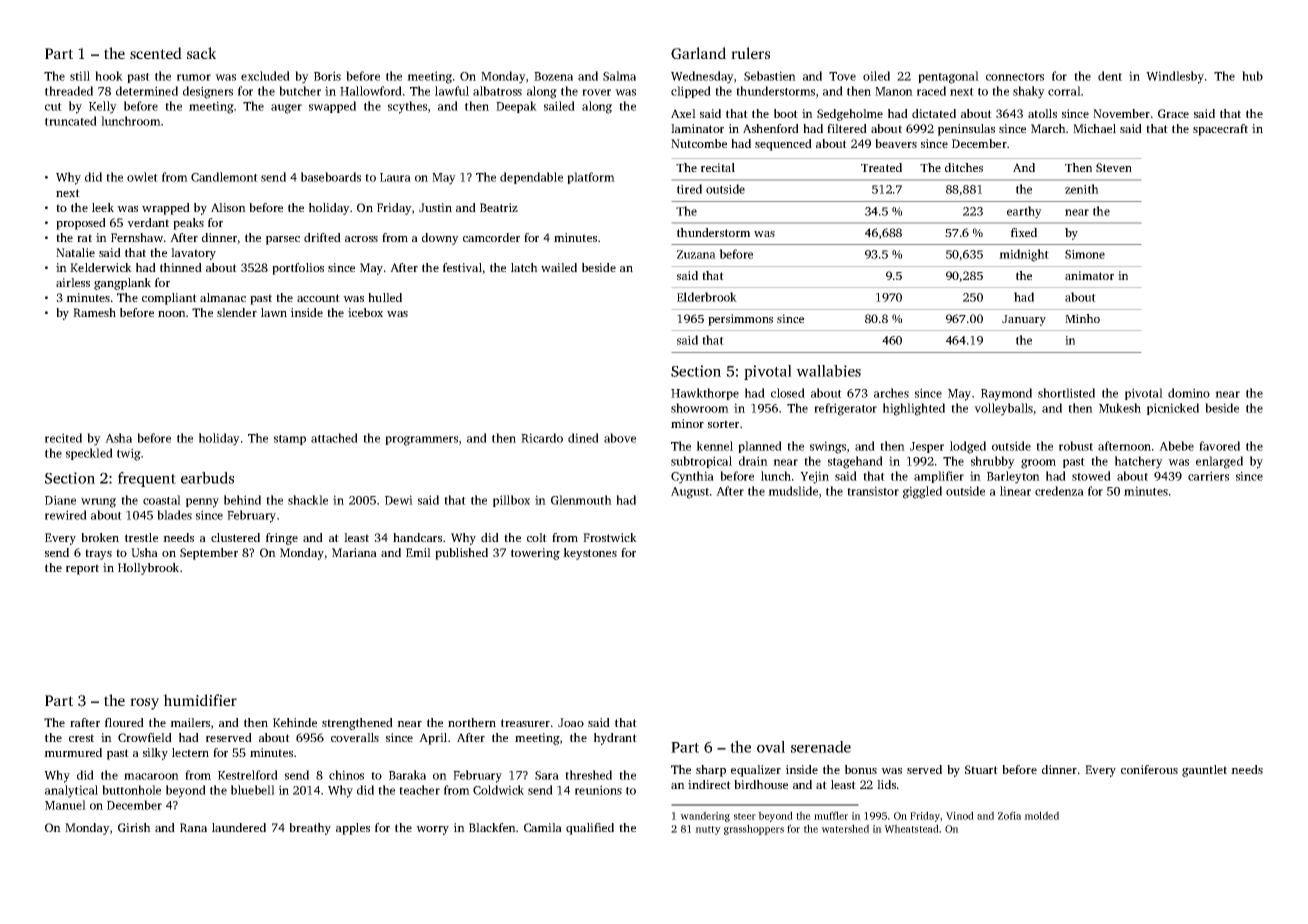 The width and height of the image is (1308, 924). What do you see at coordinates (1120, 408) in the image?
I see `Mukesh` at bounding box center [1120, 408].
